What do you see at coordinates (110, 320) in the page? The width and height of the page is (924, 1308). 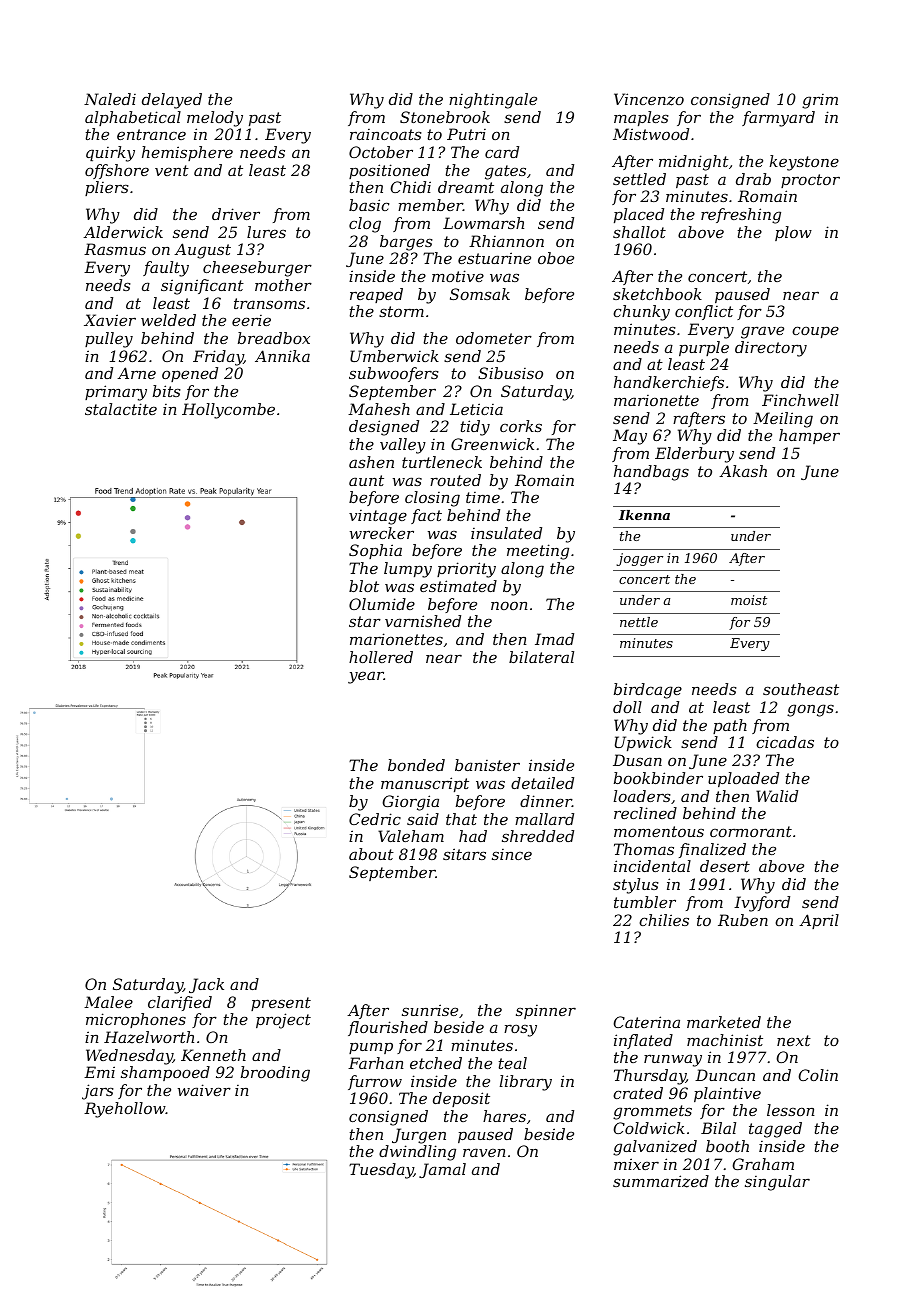 I see `Xavier` at bounding box center [110, 320].
